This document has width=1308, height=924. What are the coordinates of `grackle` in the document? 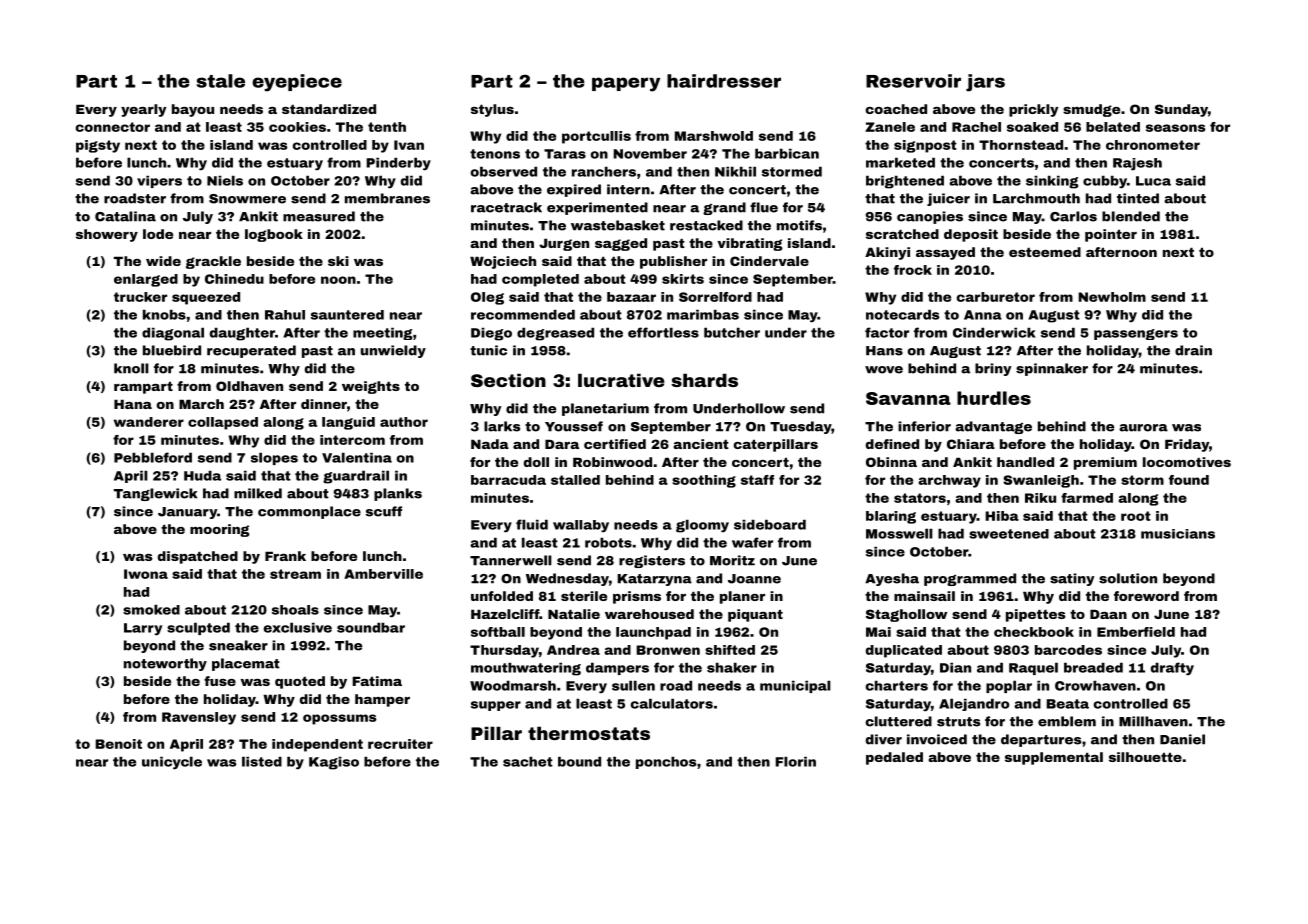 It's located at (213, 262).
